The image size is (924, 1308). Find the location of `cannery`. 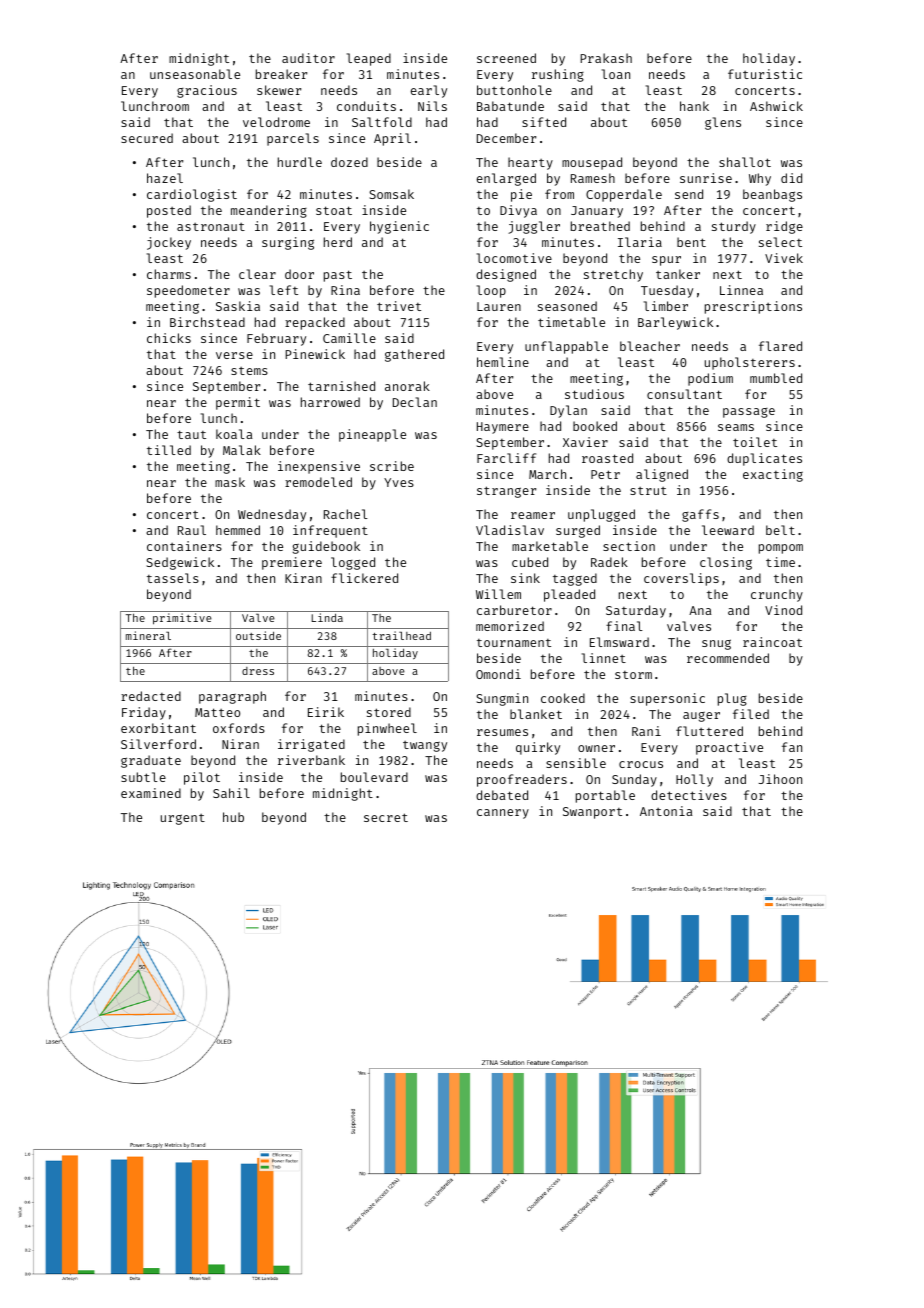

cannery is located at coordinates (503, 814).
